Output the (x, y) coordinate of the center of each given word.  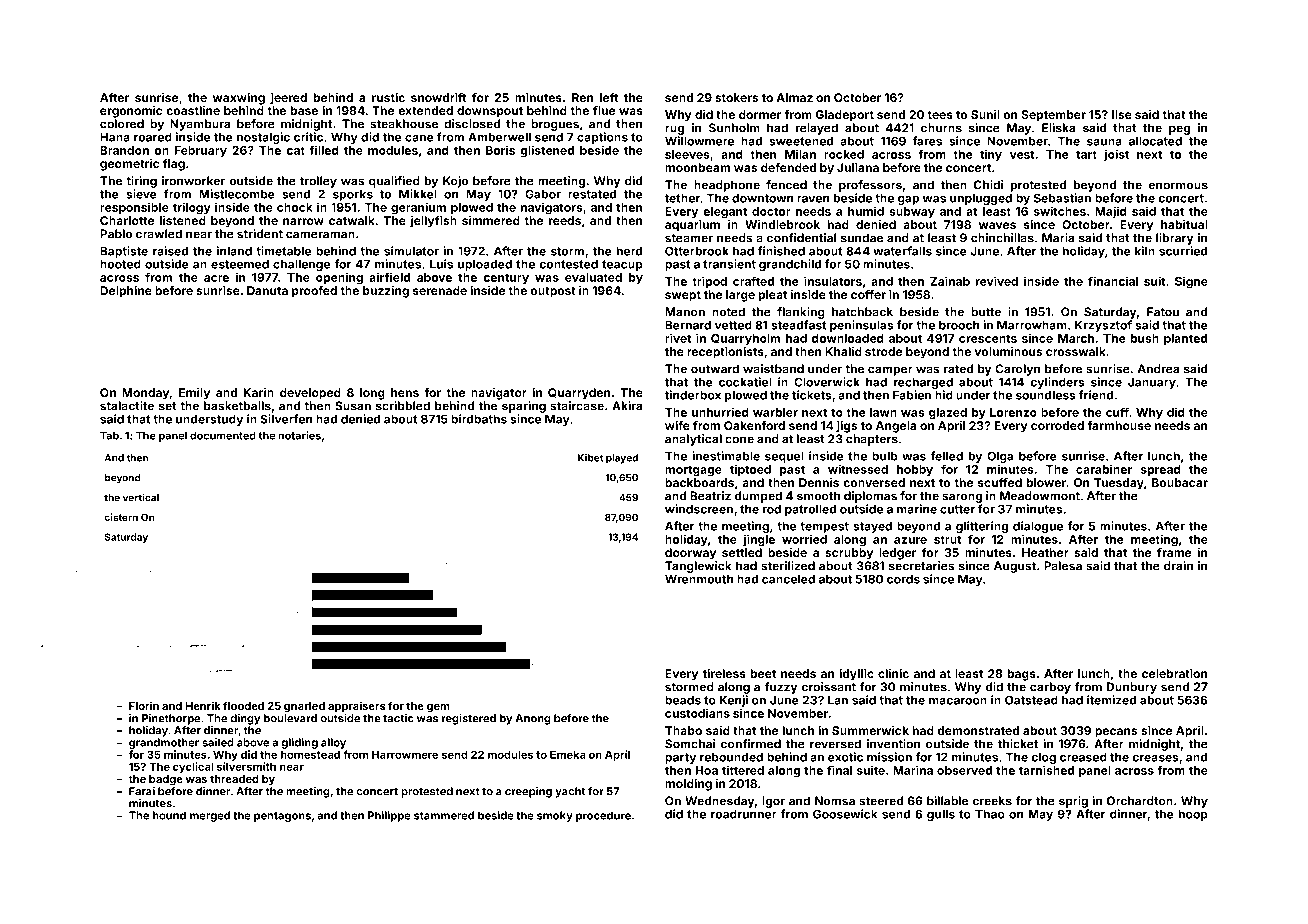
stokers (736, 97)
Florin (144, 705)
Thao (990, 814)
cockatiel (745, 382)
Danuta (267, 290)
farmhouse (1119, 425)
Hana (115, 137)
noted (728, 312)
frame (1174, 552)
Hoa (707, 770)
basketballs (237, 406)
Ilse (1122, 114)
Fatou (1163, 312)
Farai (142, 791)
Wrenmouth (699, 579)
